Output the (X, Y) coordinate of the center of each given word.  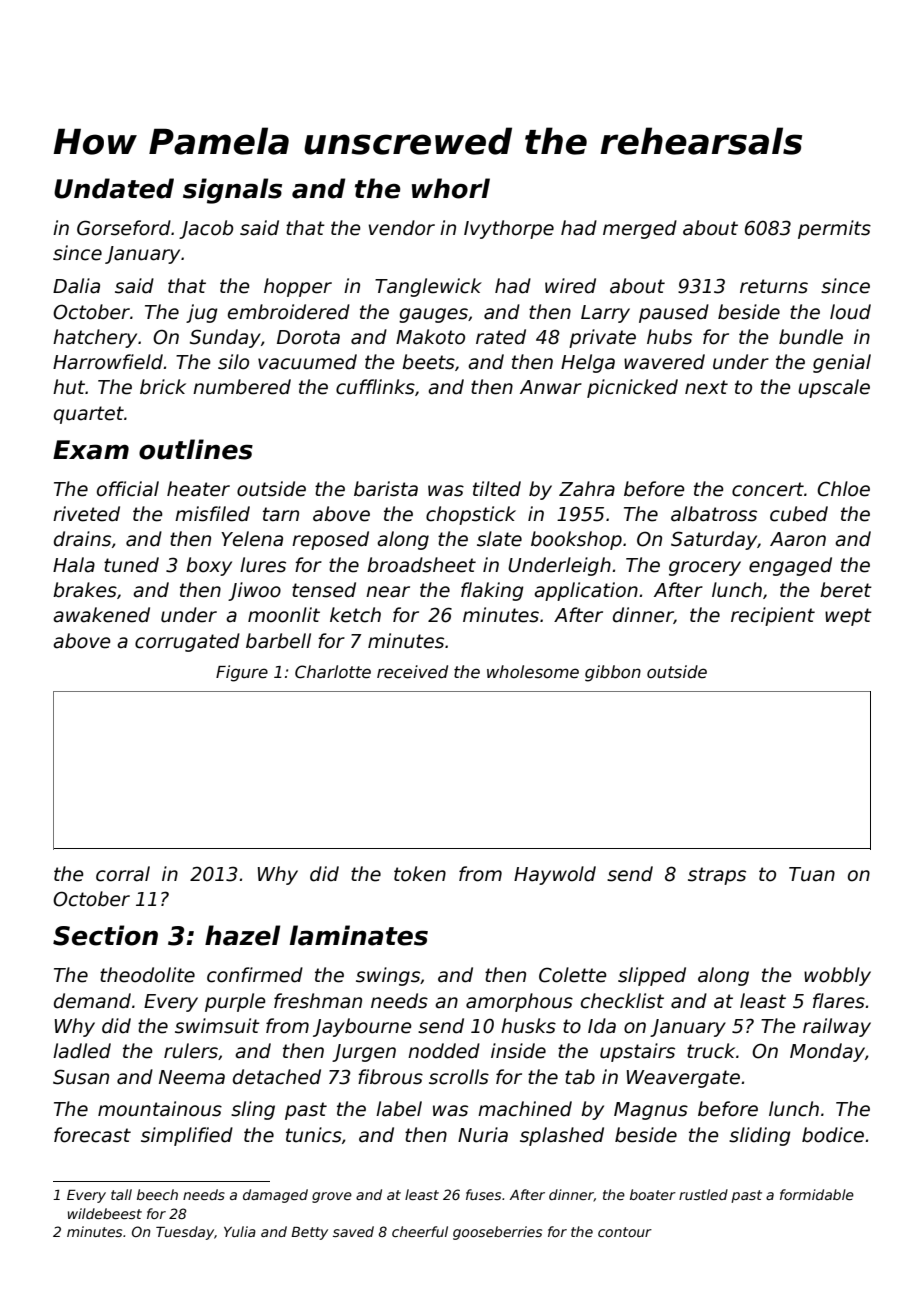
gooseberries (497, 1233)
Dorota (308, 337)
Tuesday (185, 1233)
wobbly (837, 976)
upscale (834, 388)
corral (123, 874)
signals (232, 191)
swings (388, 976)
